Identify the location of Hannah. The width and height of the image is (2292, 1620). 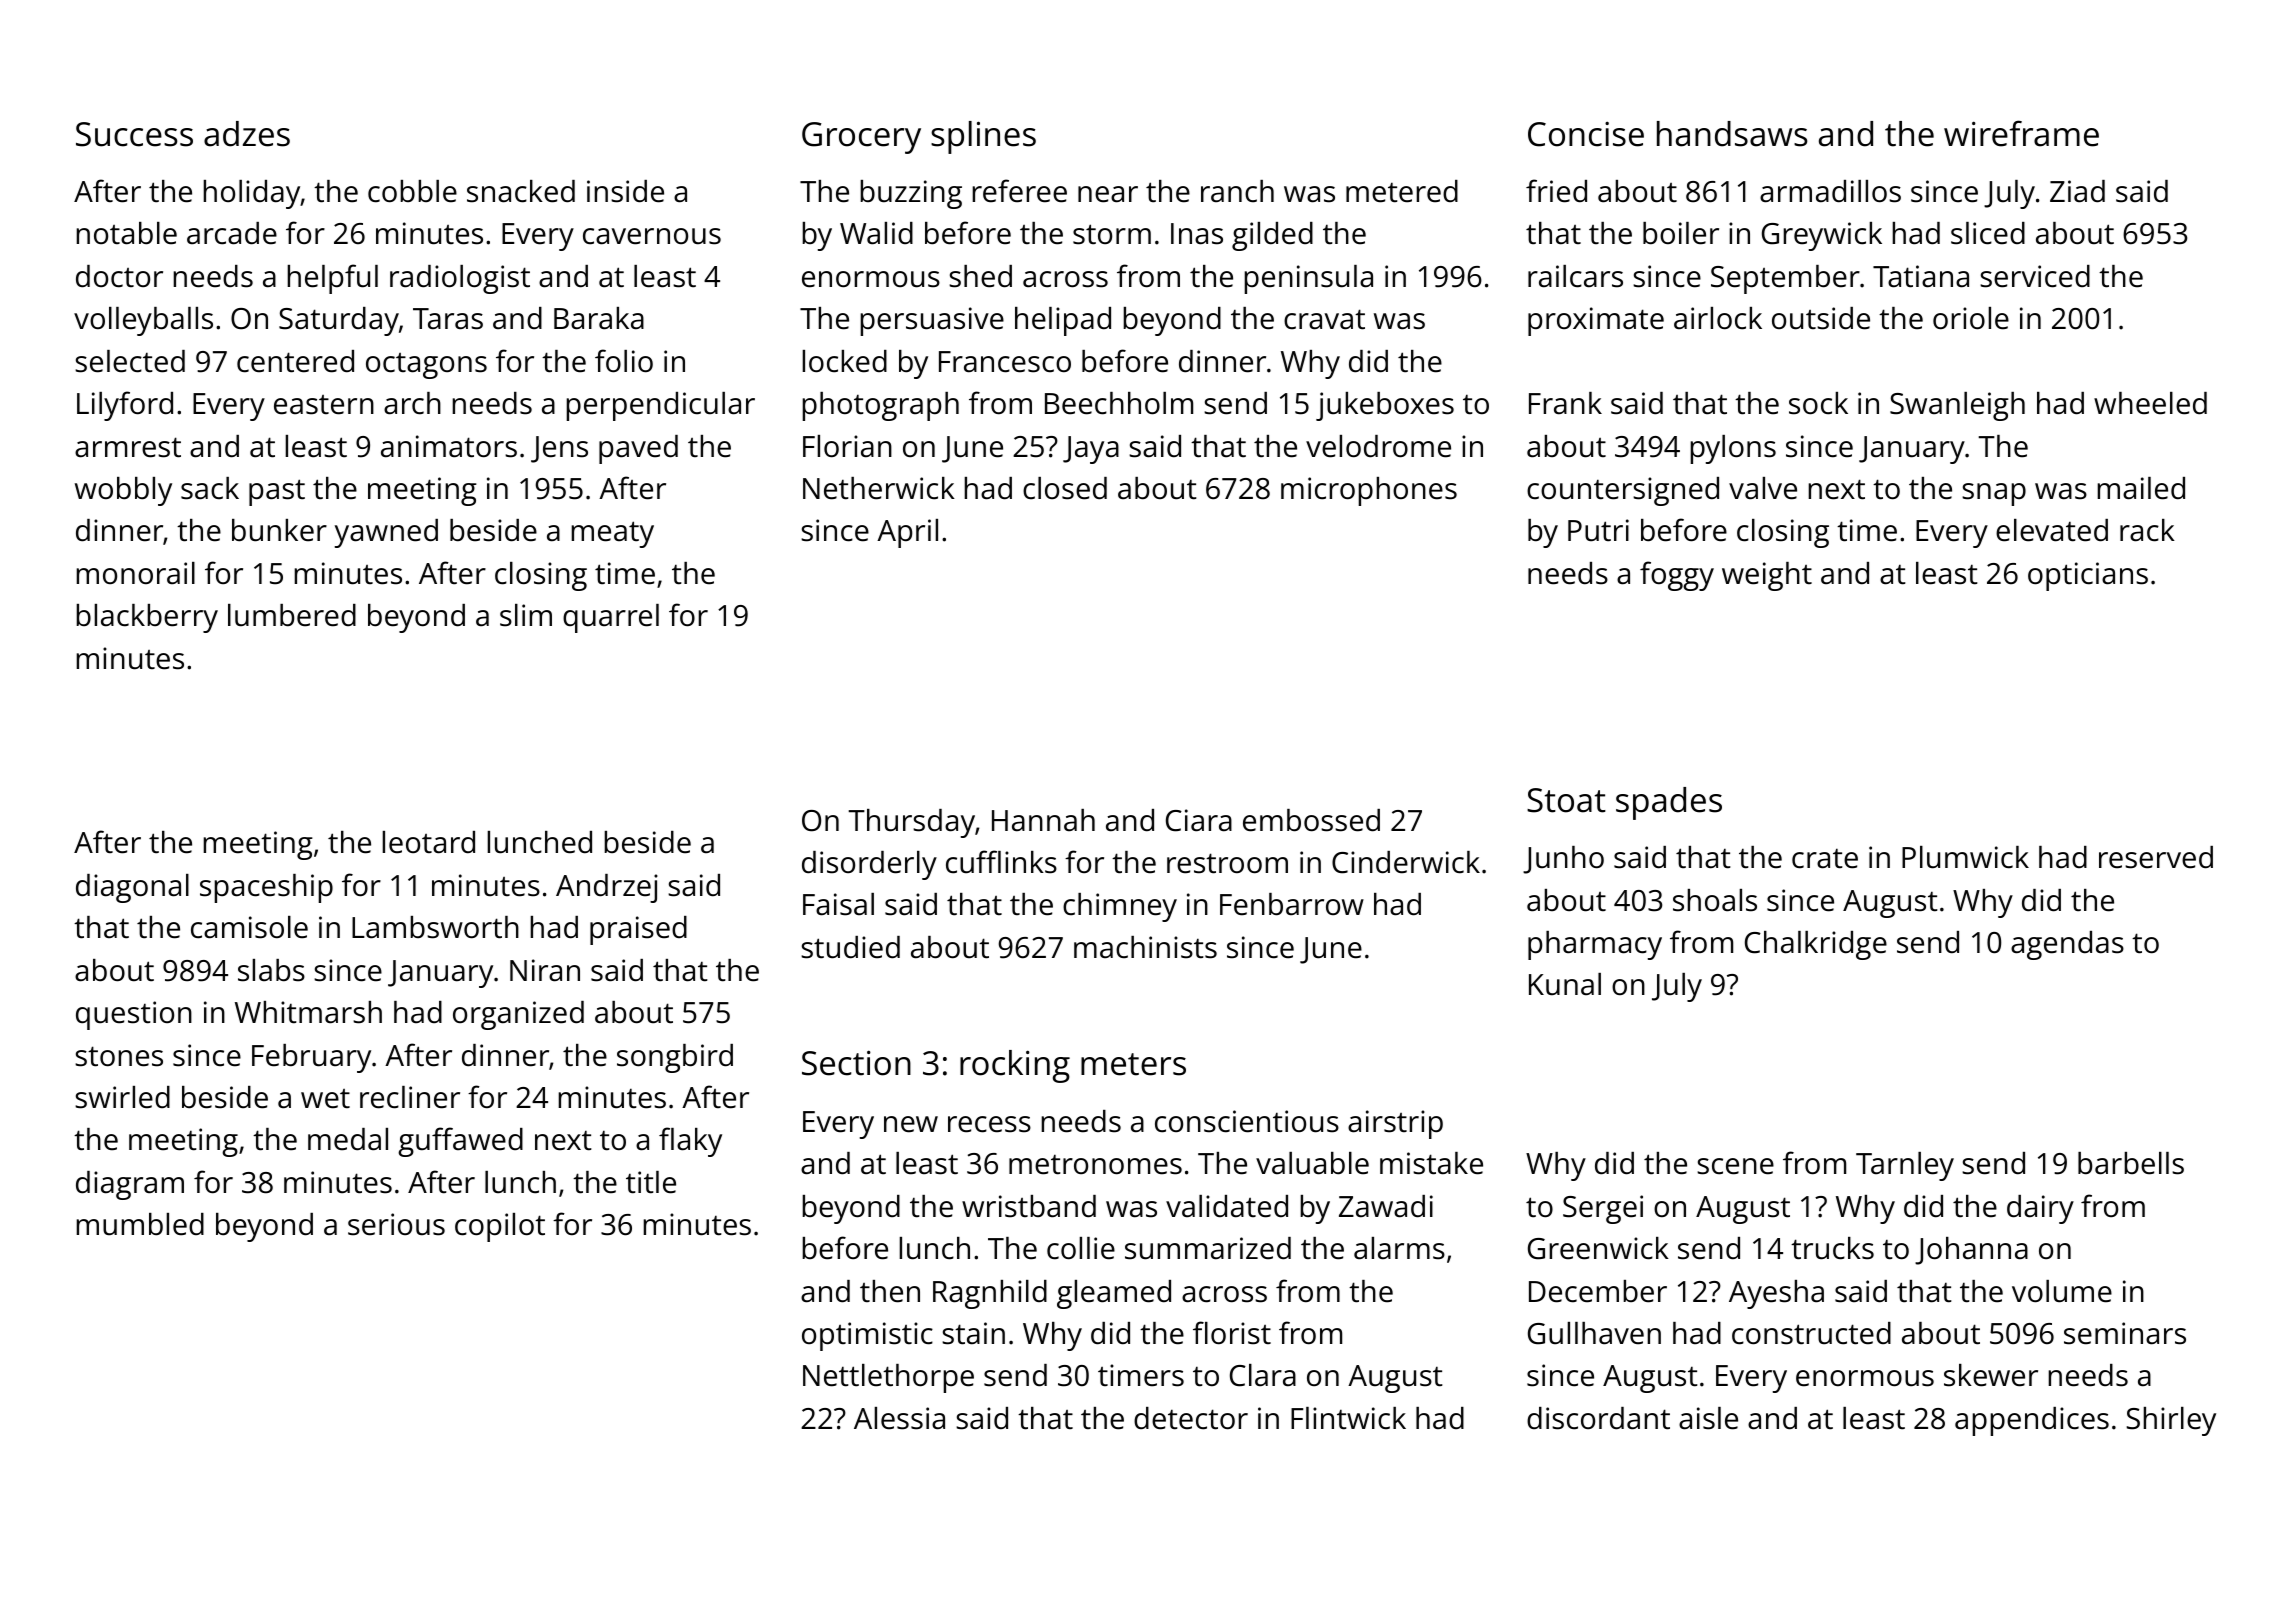
(1043, 820).
